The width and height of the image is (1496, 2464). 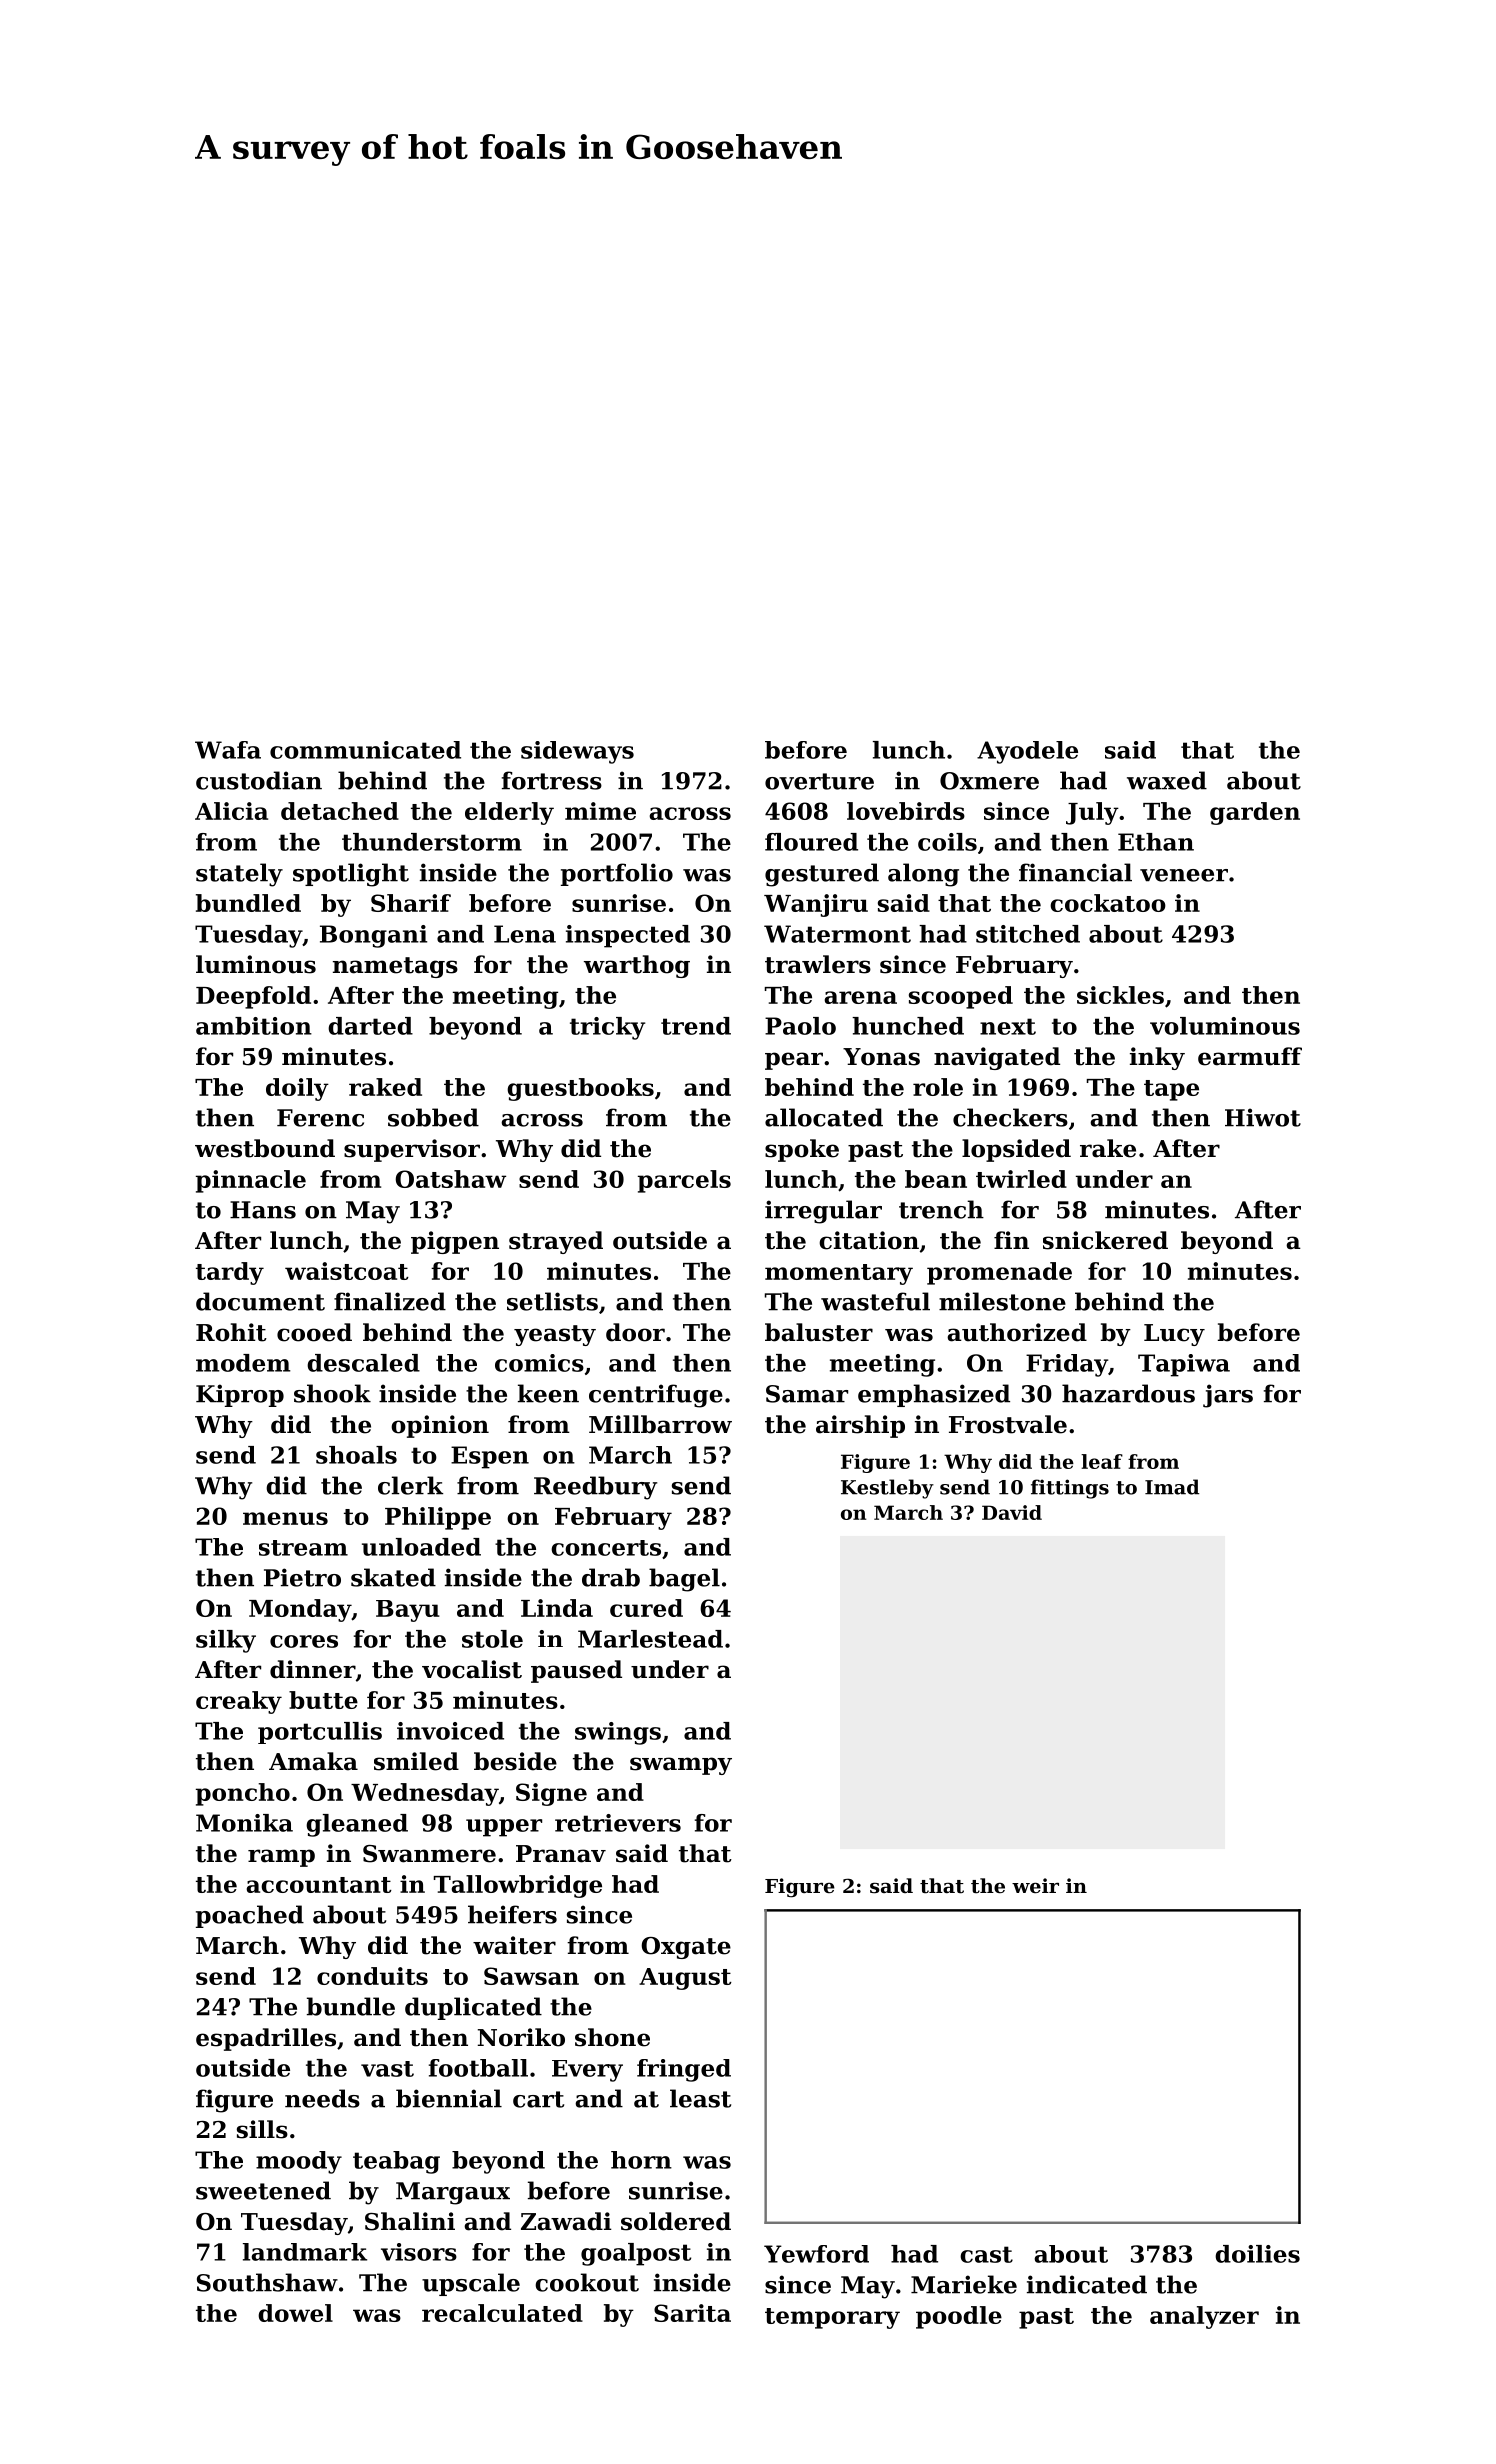 What do you see at coordinates (1108, 903) in the image?
I see `cockatoo` at bounding box center [1108, 903].
